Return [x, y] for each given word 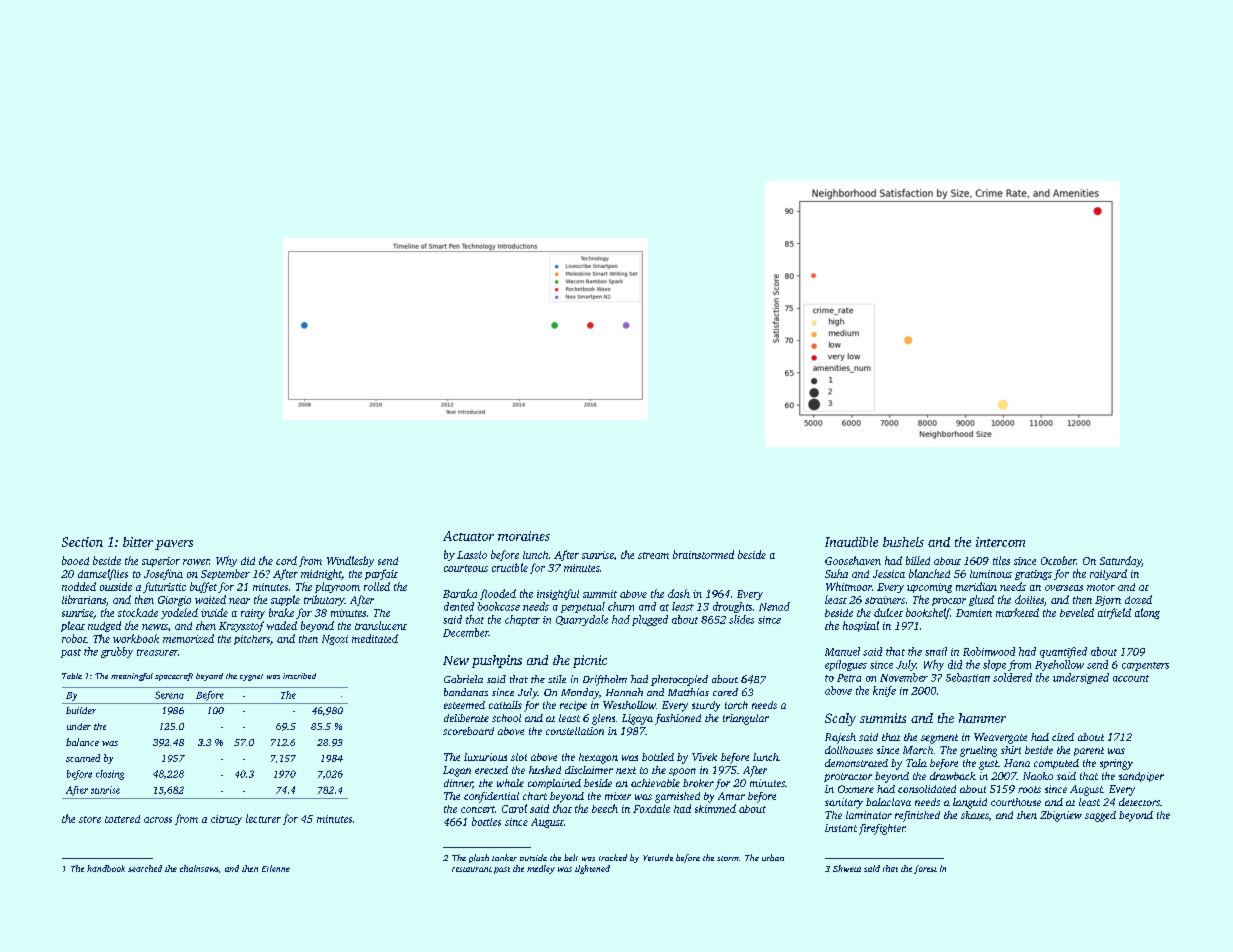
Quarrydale [582, 620]
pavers [174, 545]
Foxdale [651, 808]
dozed [1138, 599]
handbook [106, 868]
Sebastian [968, 677]
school [506, 718]
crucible [510, 567]
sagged [1100, 816]
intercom [1000, 542]
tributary [324, 600]
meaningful [132, 677]
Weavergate [1000, 738]
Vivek [704, 757]
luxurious [485, 757]
